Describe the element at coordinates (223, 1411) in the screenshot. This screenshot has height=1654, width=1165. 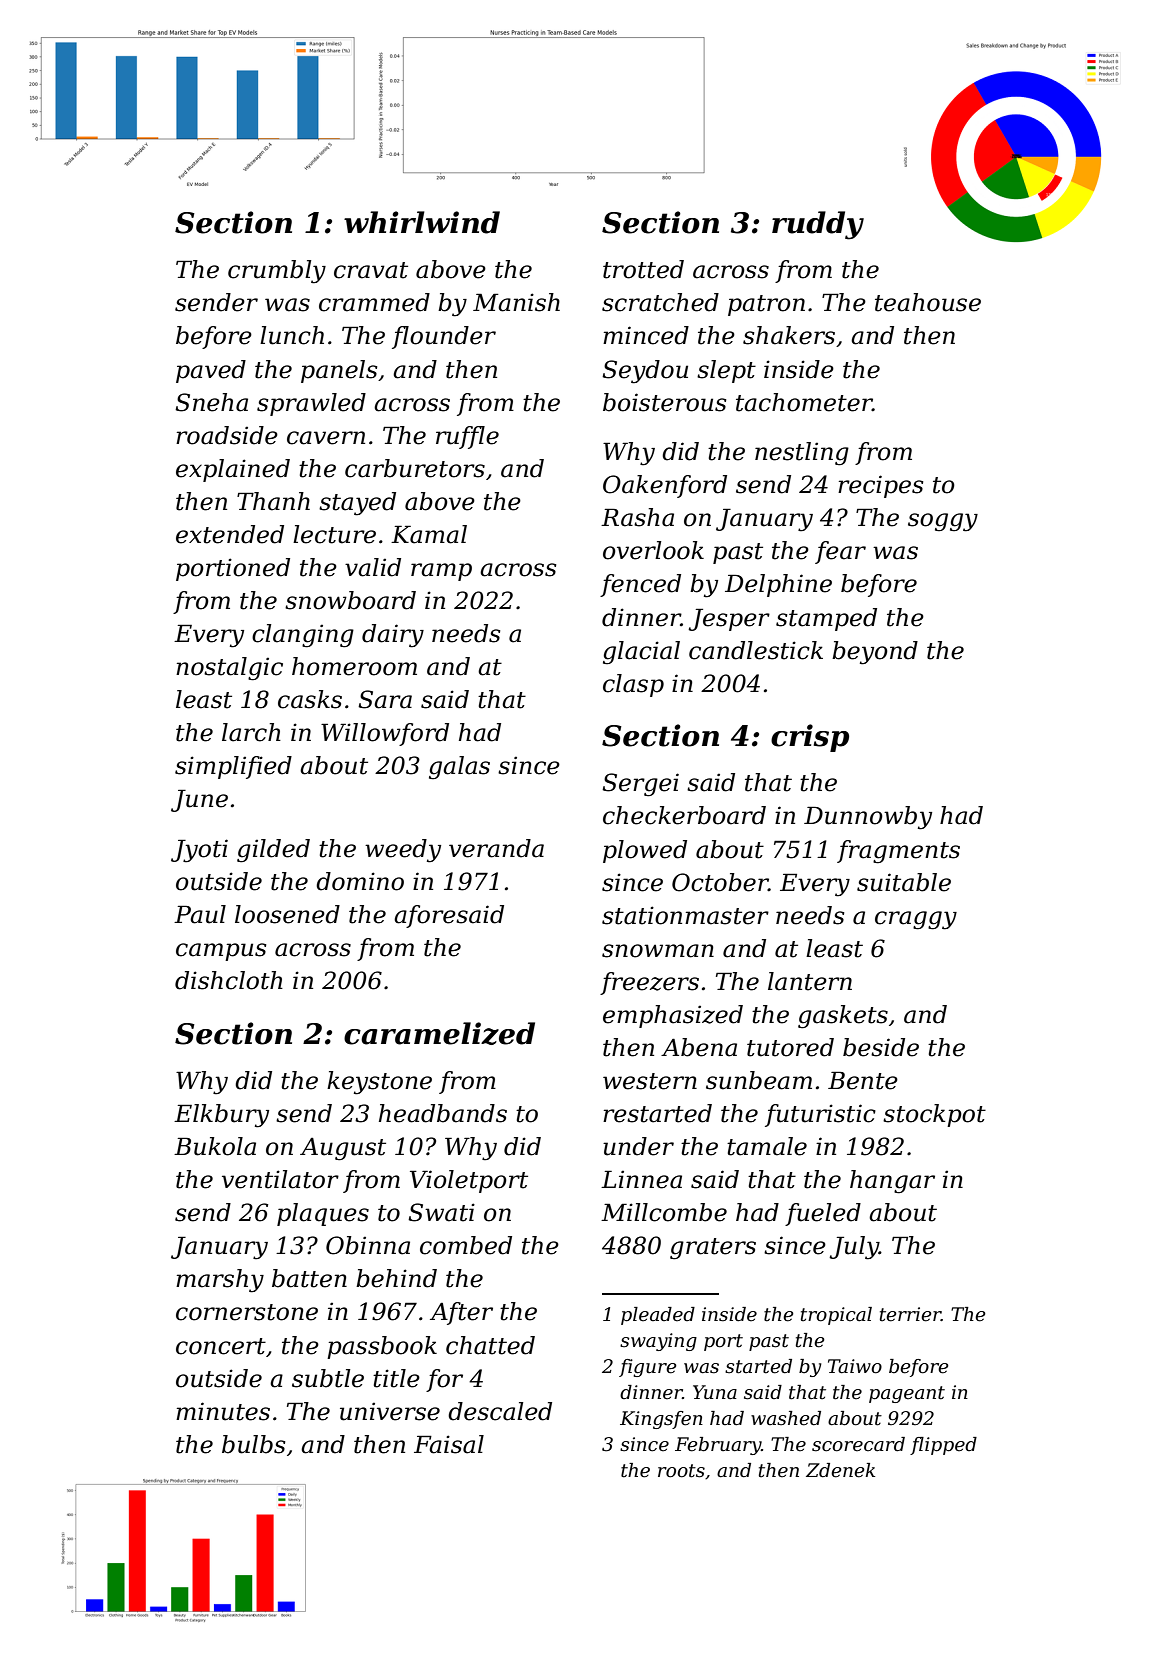
I see `minutes` at that location.
